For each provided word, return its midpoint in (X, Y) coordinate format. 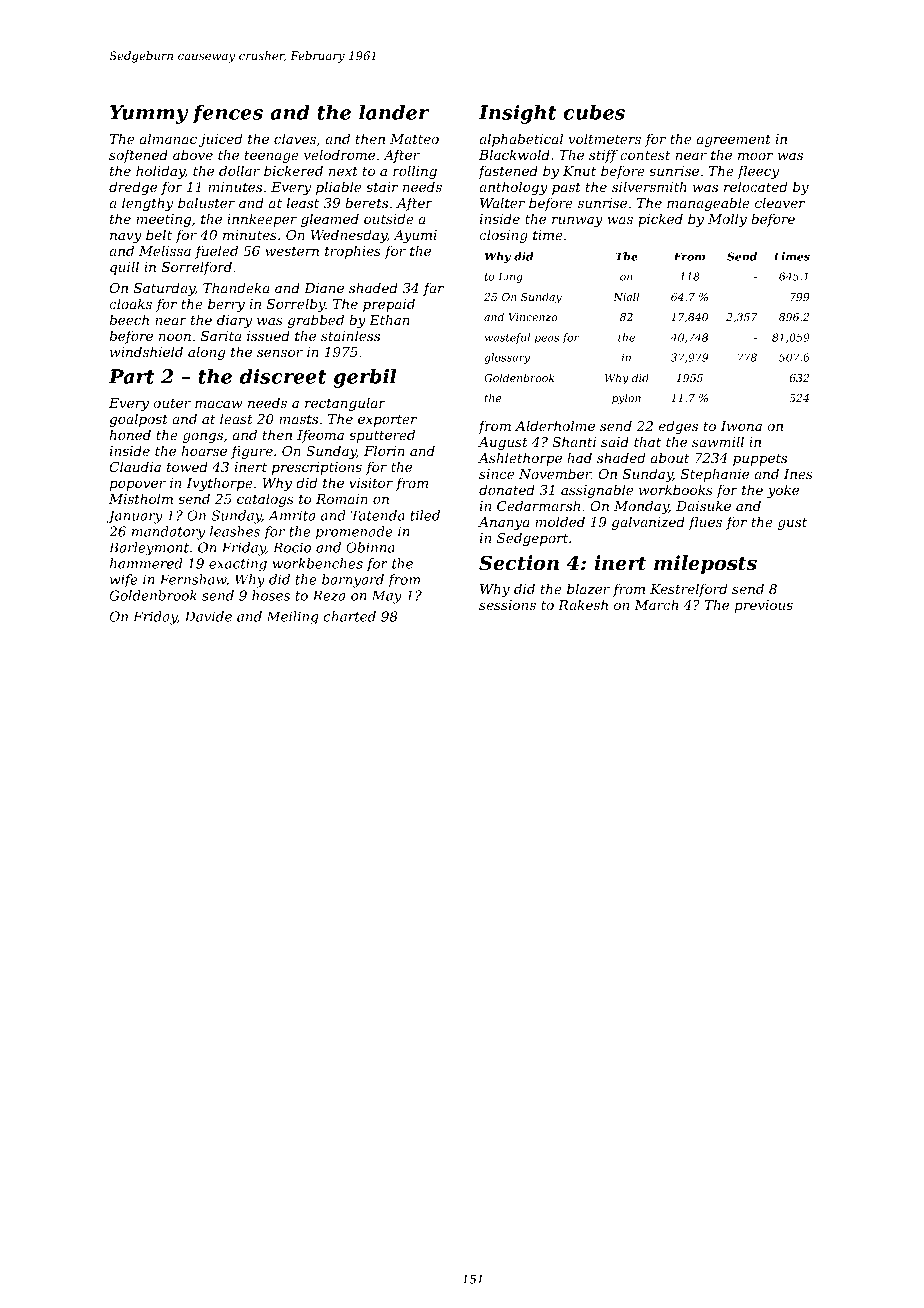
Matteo (414, 139)
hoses (271, 595)
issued (268, 335)
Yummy (149, 114)
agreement (734, 141)
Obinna (370, 547)
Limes (791, 256)
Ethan (389, 319)
